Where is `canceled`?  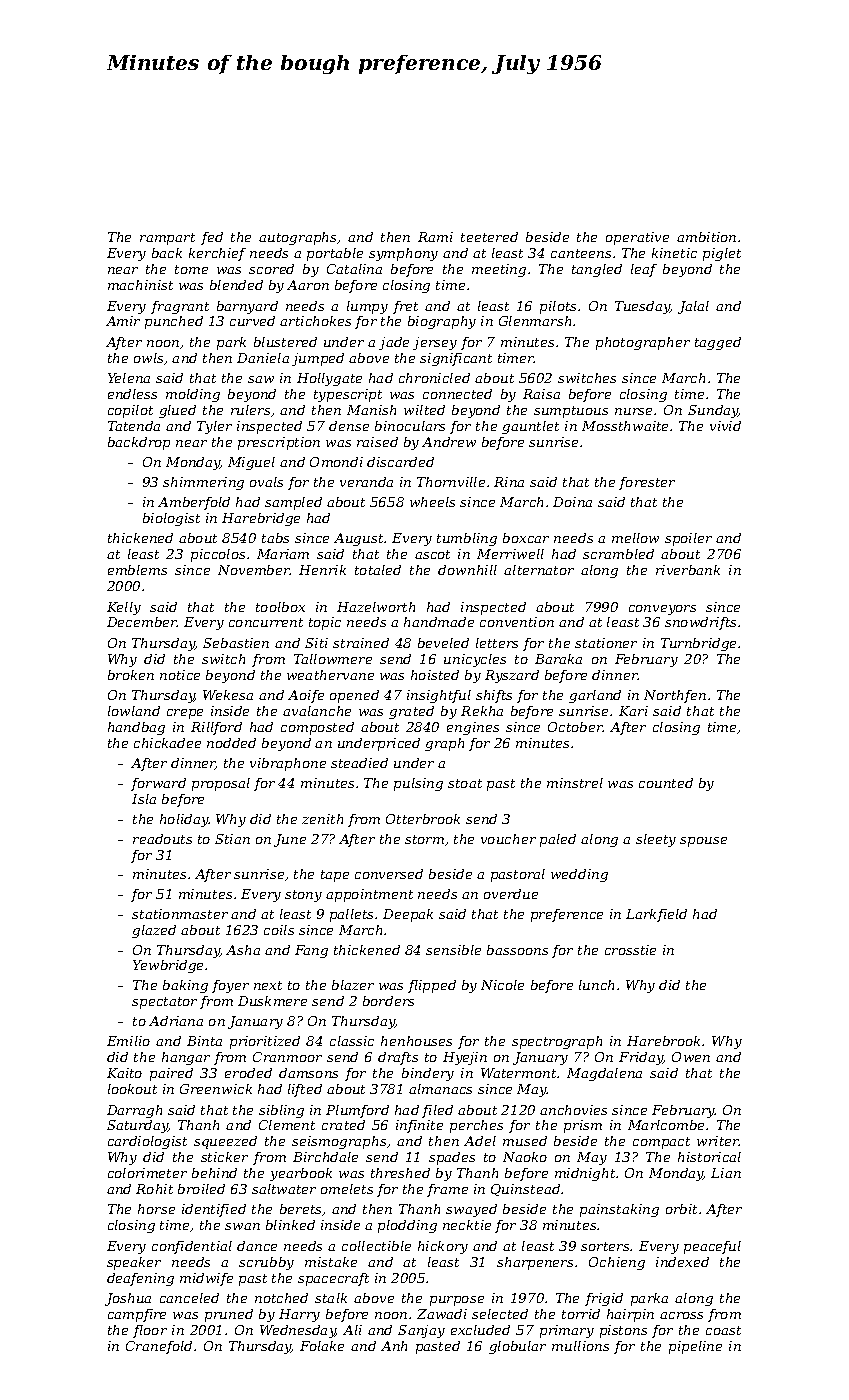 canceled is located at coordinates (189, 1298).
